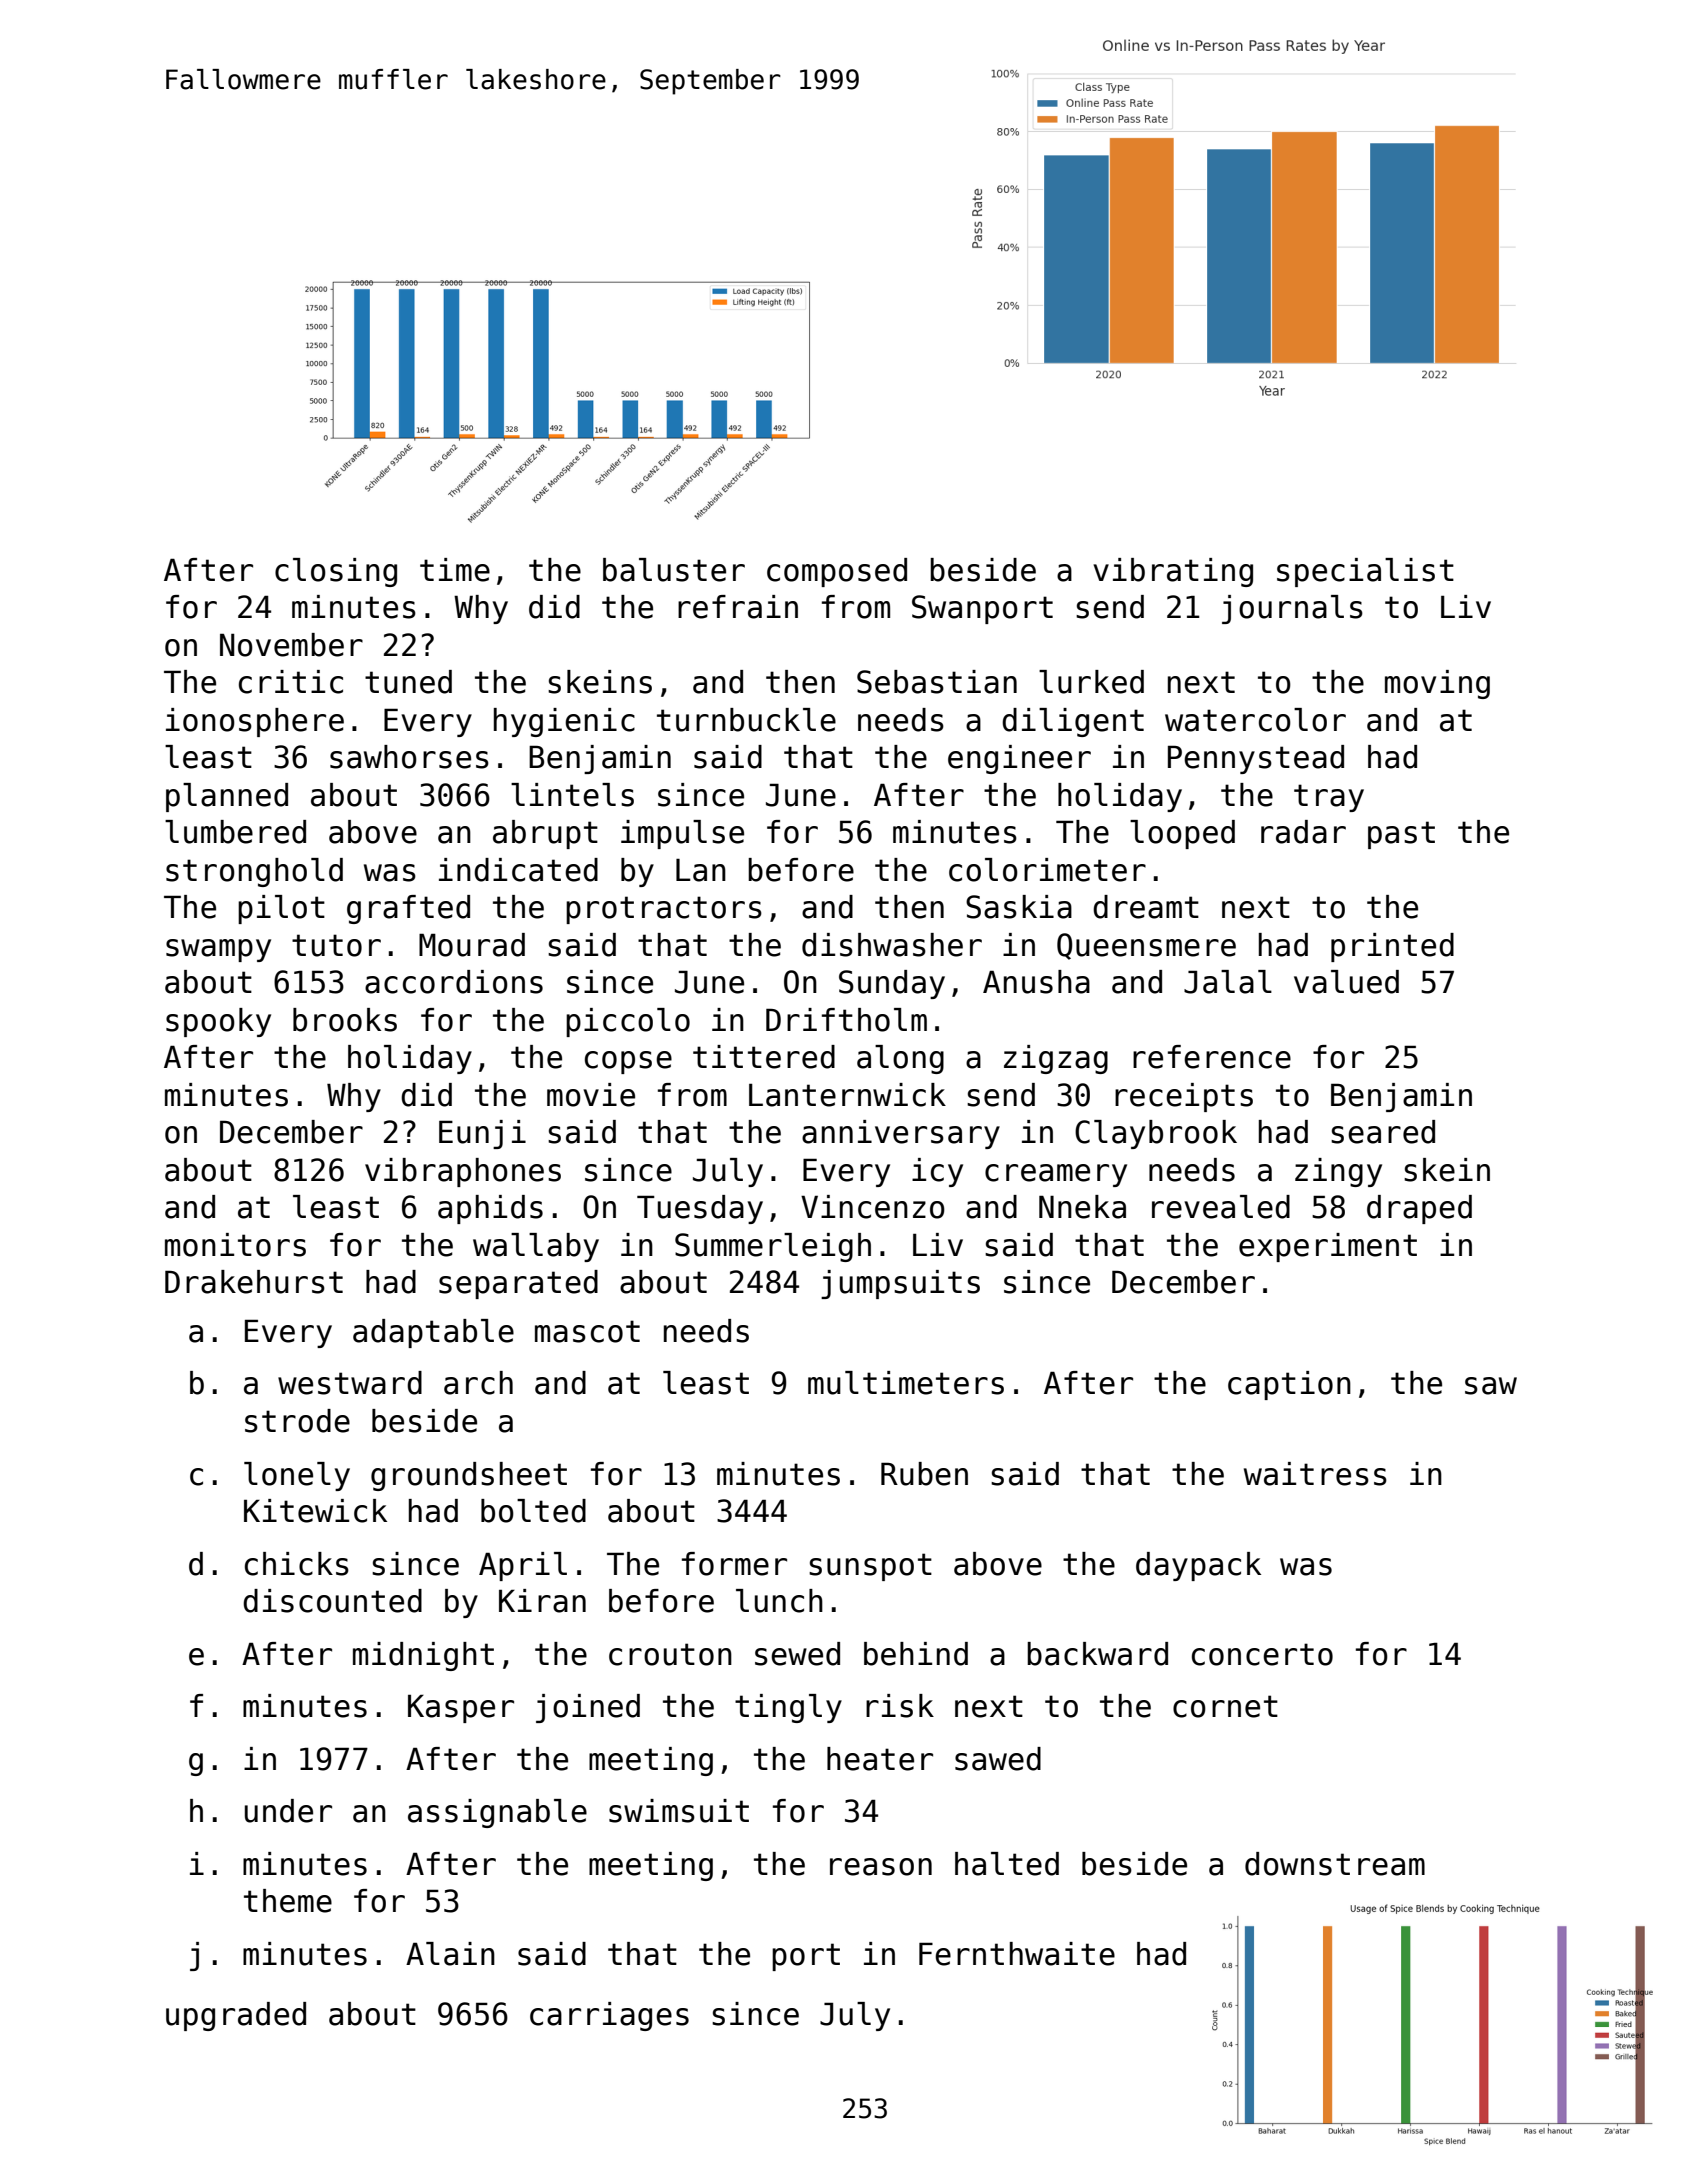  Describe the element at coordinates (218, 1022) in the document. I see `spooky` at that location.
